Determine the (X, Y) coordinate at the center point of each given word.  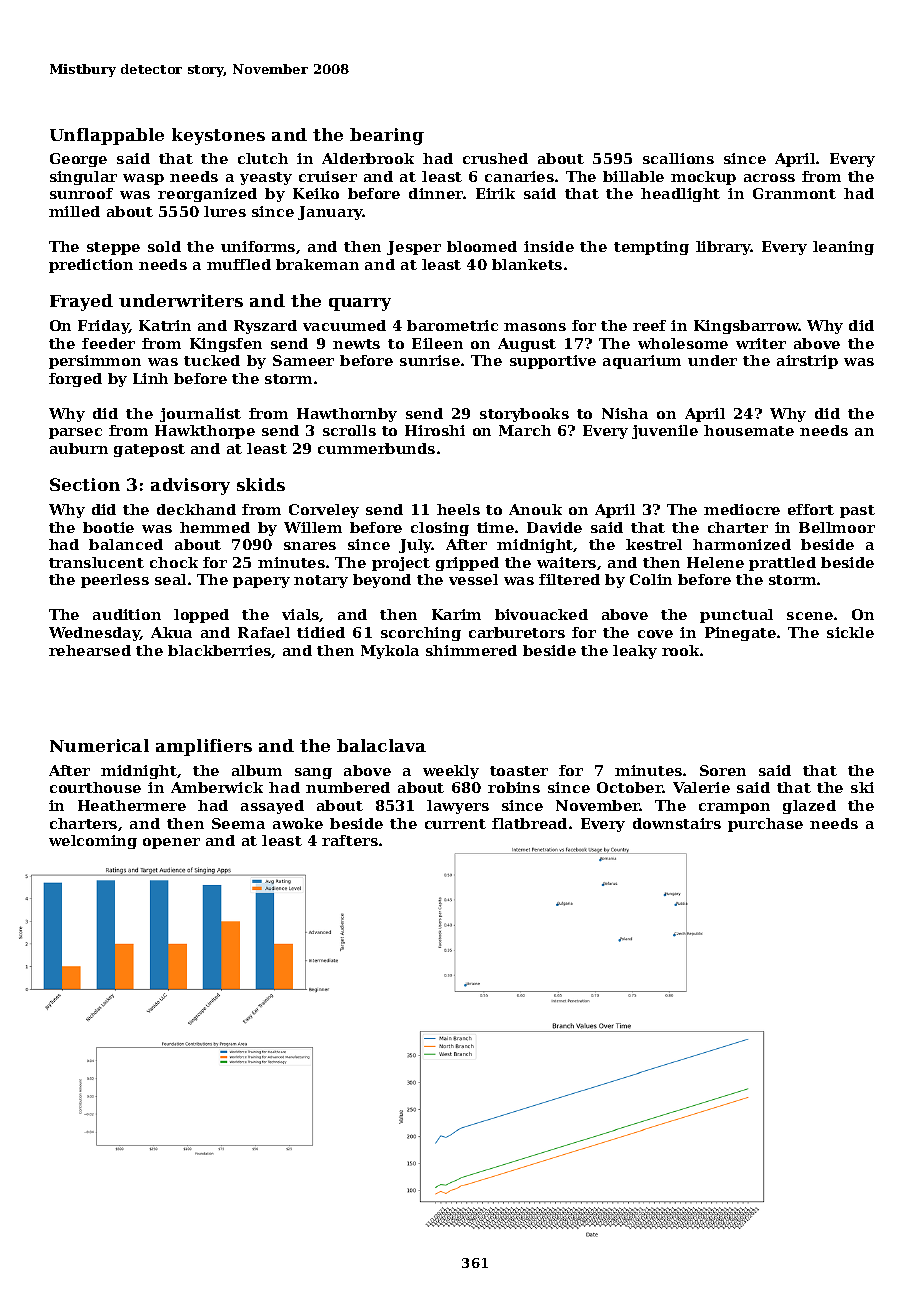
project (401, 564)
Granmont (794, 193)
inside (549, 246)
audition (127, 614)
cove (655, 634)
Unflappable (107, 136)
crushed (495, 158)
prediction (91, 266)
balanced (126, 544)
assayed (272, 807)
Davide (554, 527)
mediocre (742, 509)
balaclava (381, 745)
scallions (678, 158)
